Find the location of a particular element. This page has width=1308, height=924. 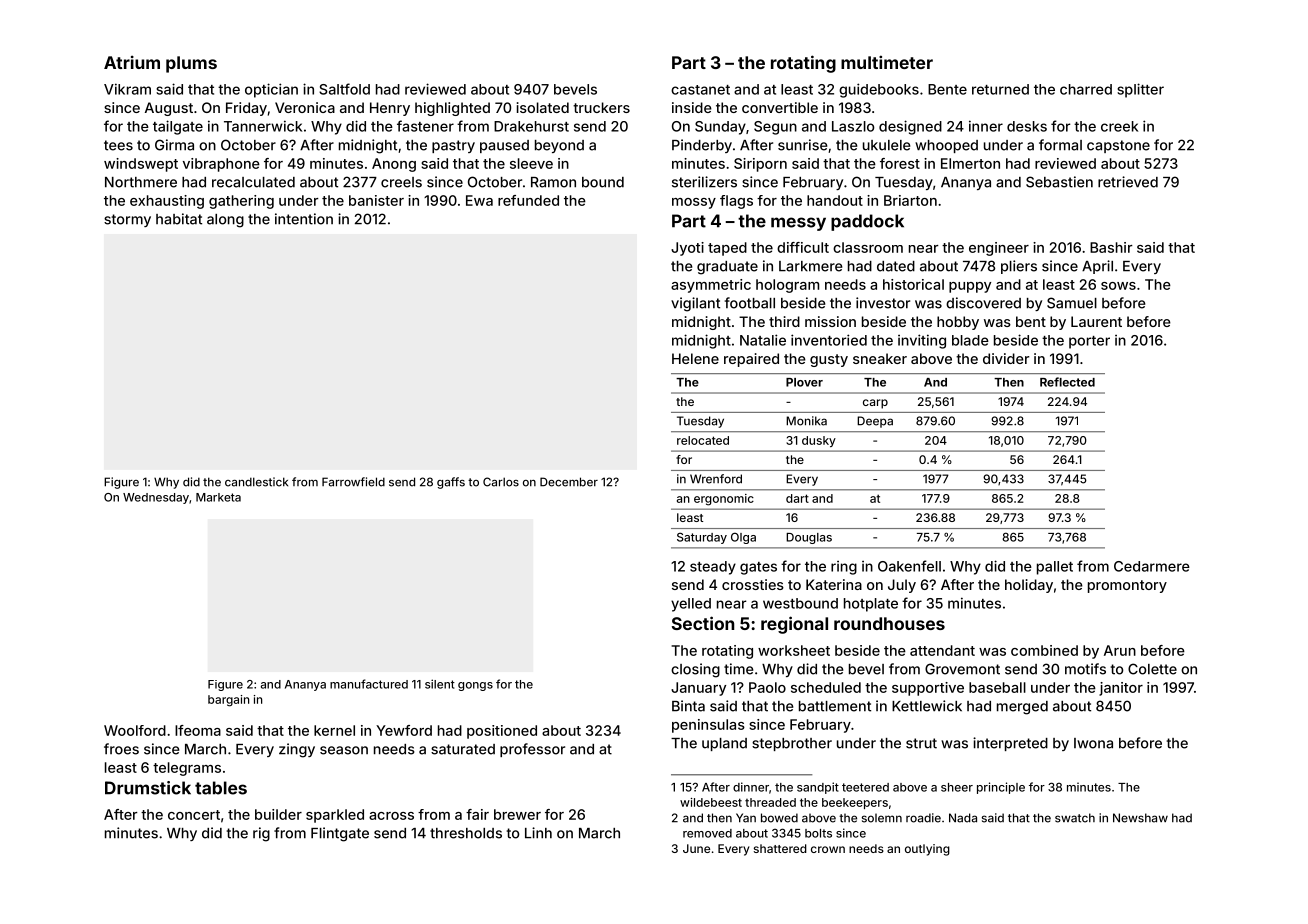

Helene is located at coordinates (695, 358).
